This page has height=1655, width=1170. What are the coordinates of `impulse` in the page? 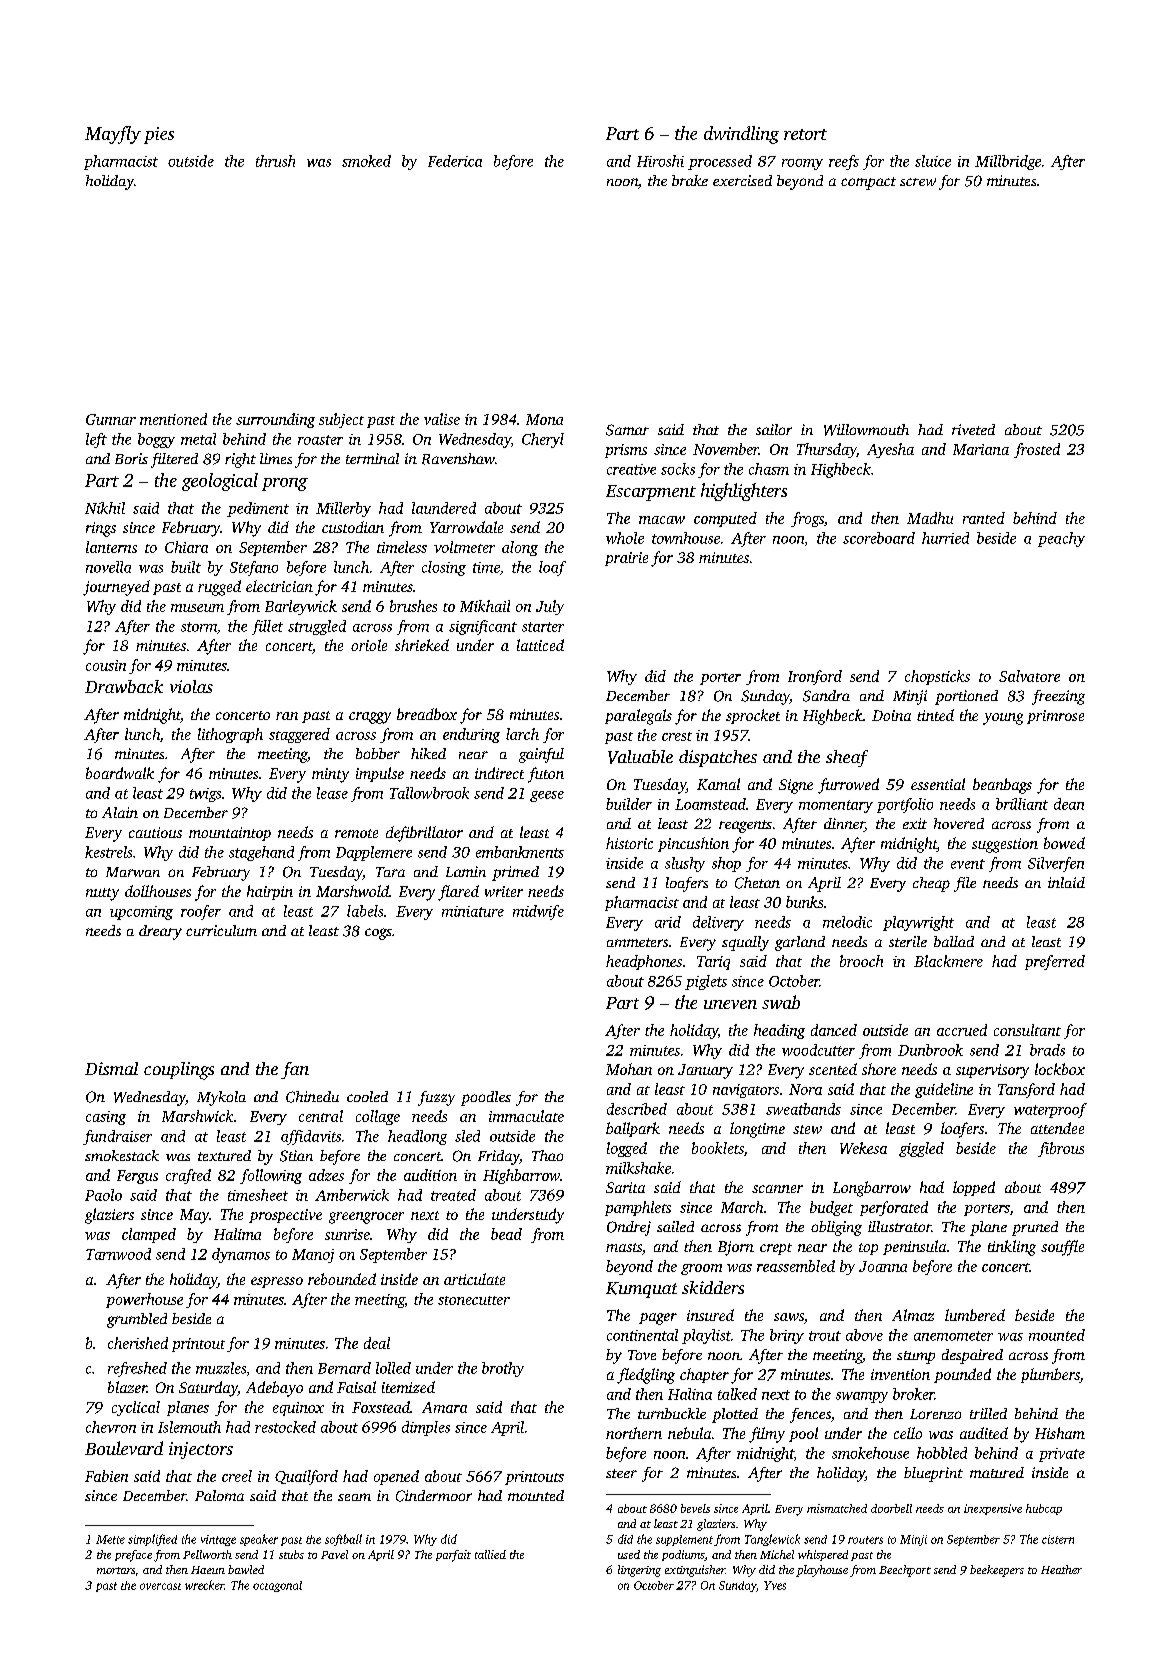 It's located at (380, 774).
